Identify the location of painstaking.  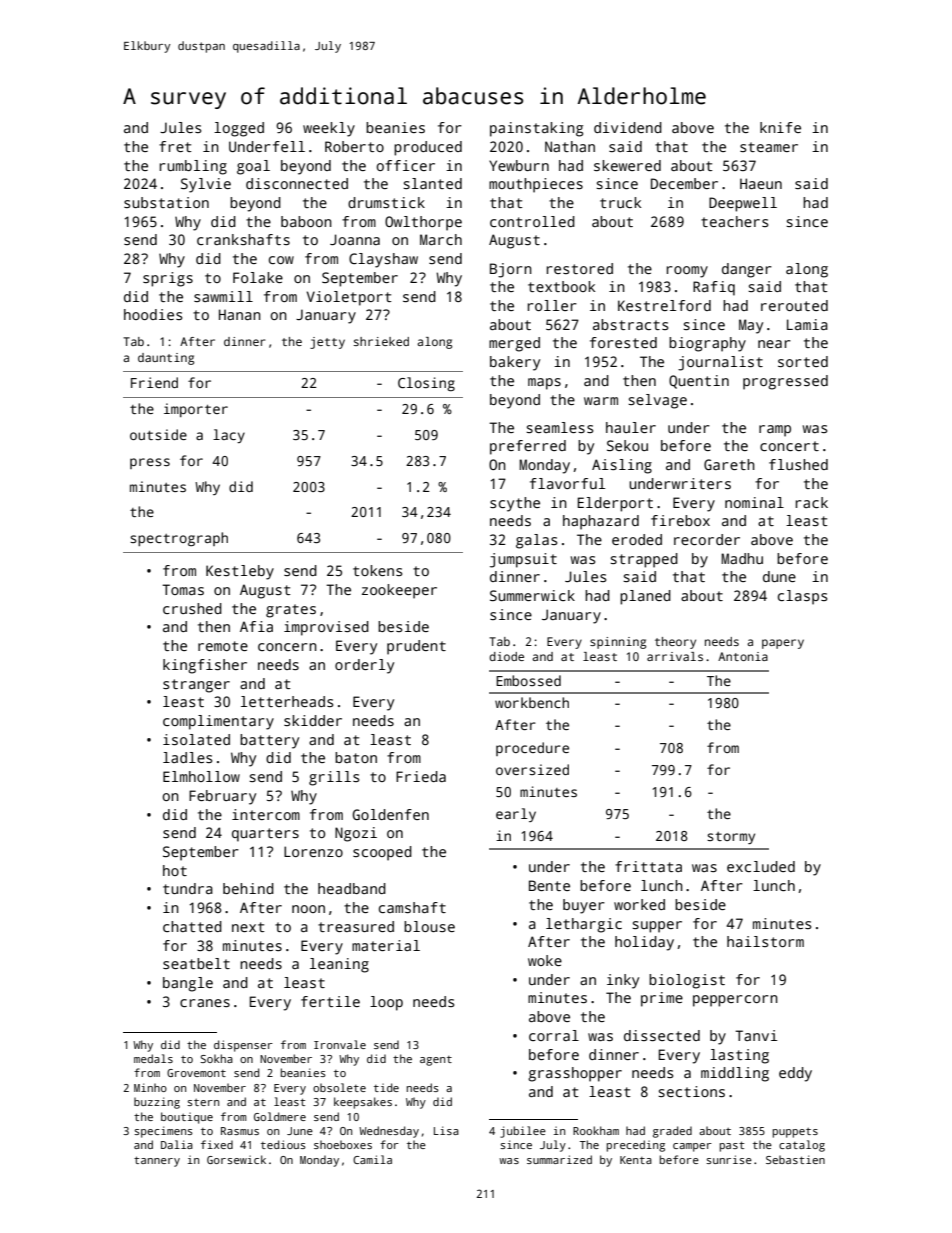
(536, 129).
